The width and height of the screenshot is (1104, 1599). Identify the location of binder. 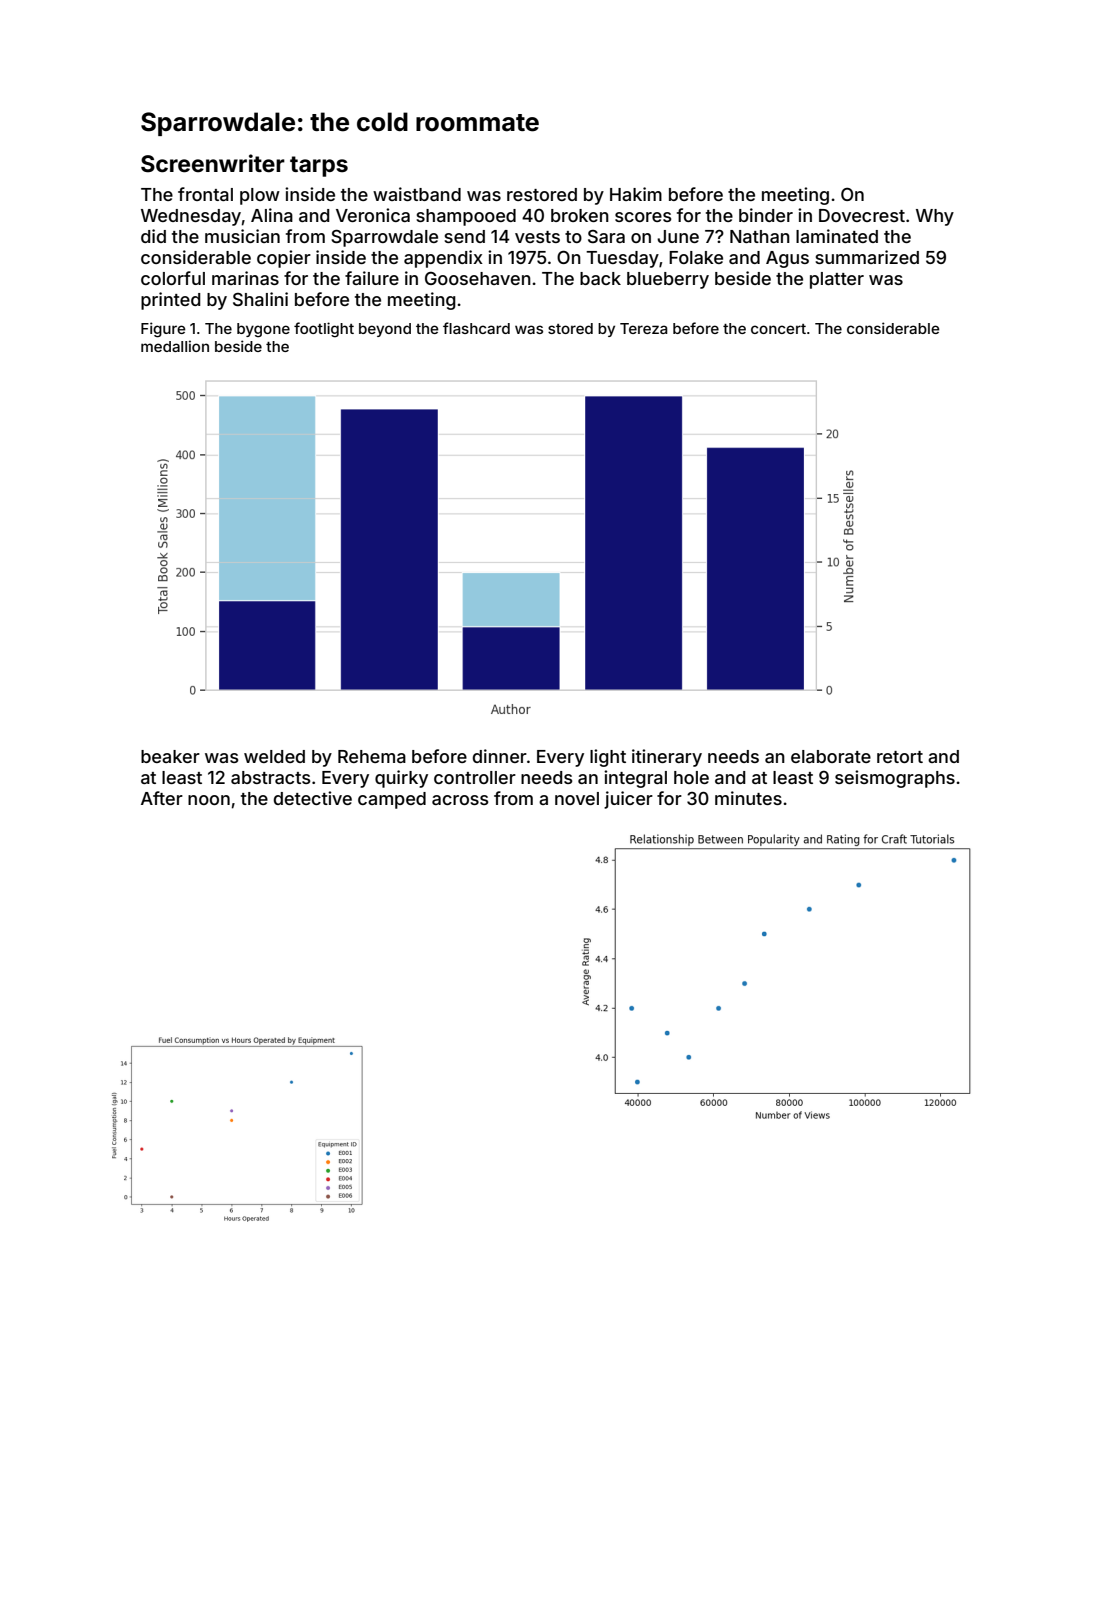
(766, 215).
